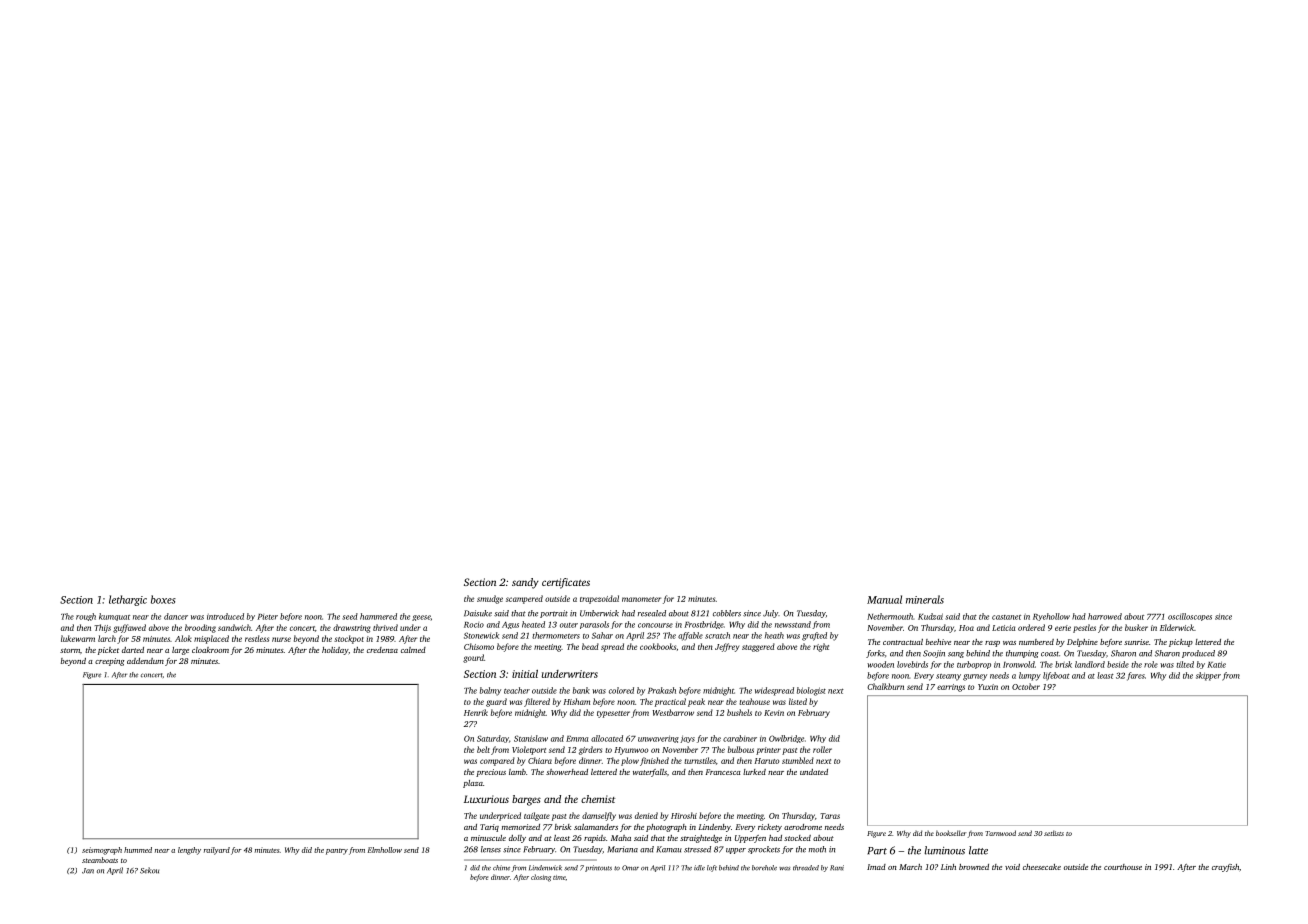 Image resolution: width=1308 pixels, height=924 pixels. What do you see at coordinates (652, 613) in the document?
I see `resealed` at bounding box center [652, 613].
